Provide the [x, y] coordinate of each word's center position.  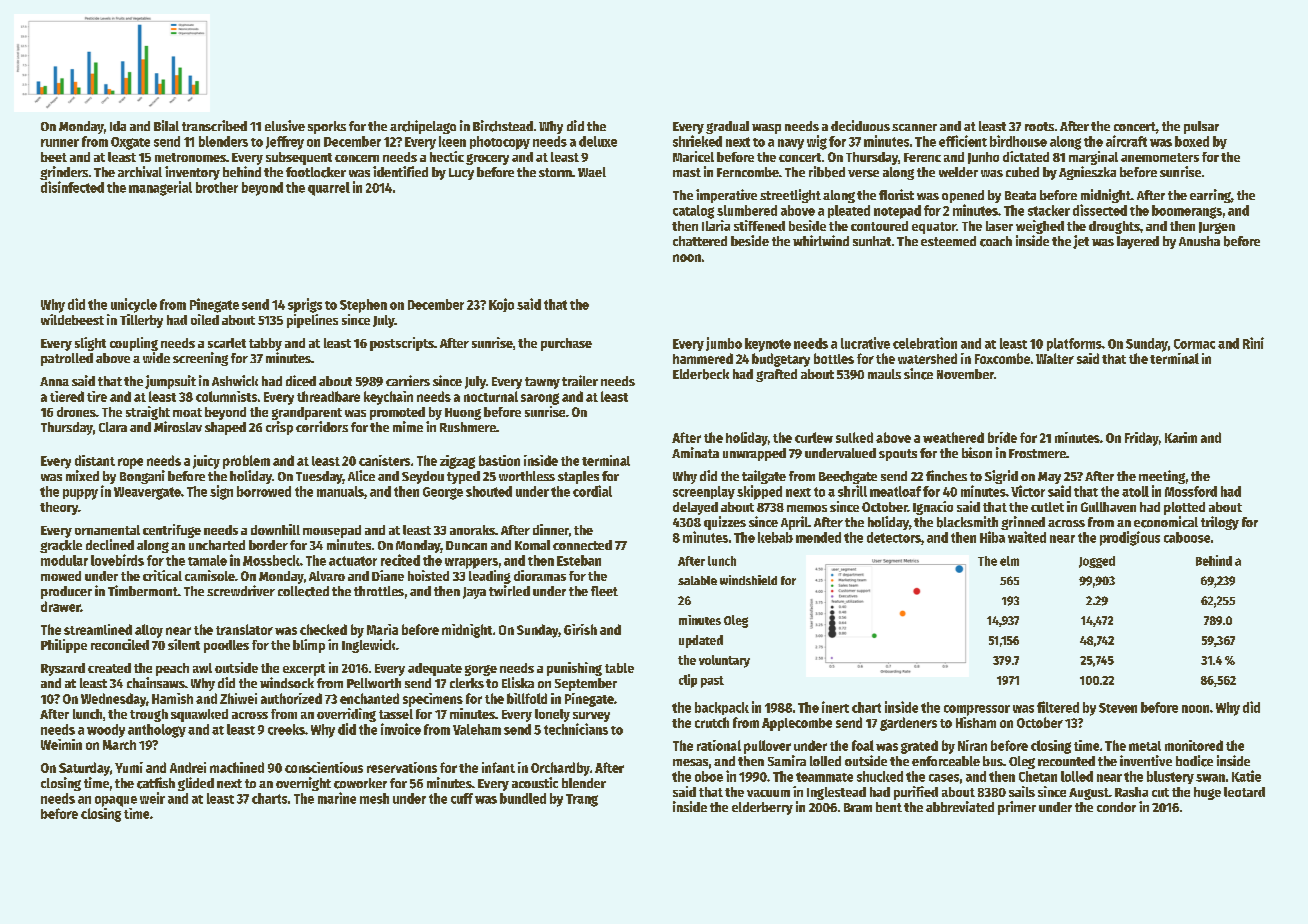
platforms [1074, 344]
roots [1039, 126]
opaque [116, 801]
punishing [574, 669]
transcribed [214, 125]
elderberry [762, 808]
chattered [700, 241]
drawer [60, 606]
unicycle [134, 305]
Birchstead [503, 126]
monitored [1194, 745]
